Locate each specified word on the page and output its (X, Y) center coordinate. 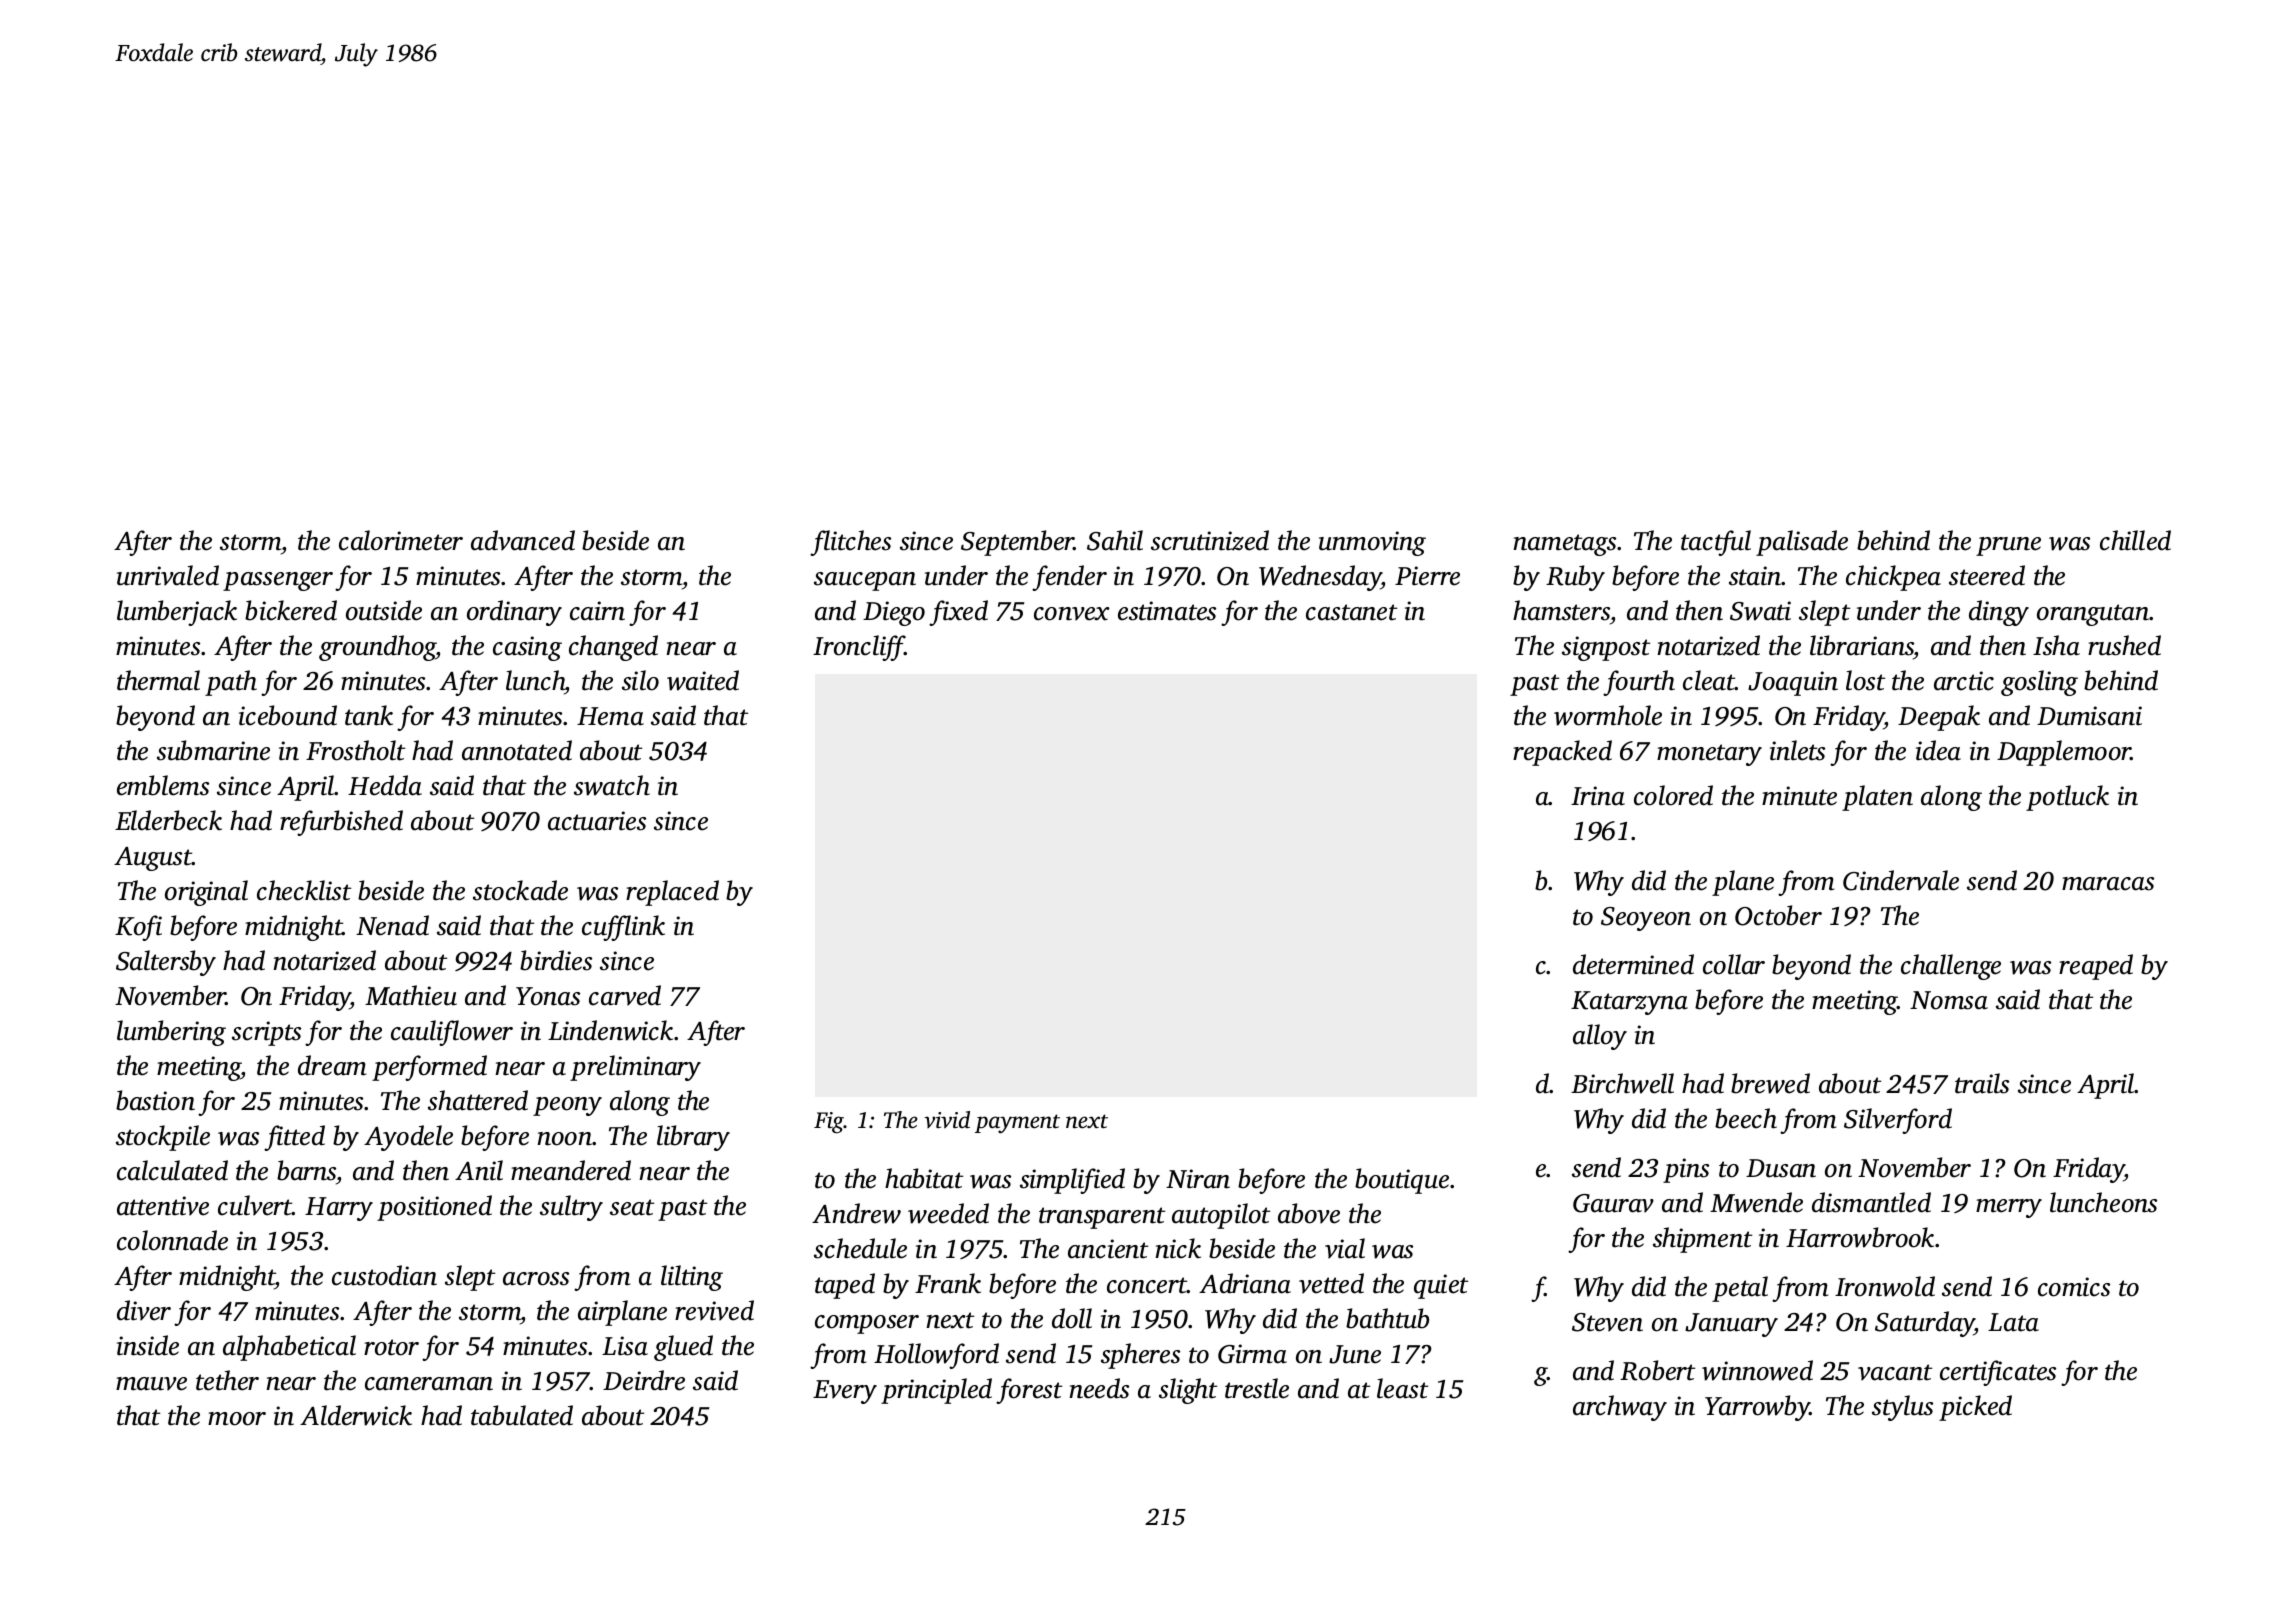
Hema (610, 716)
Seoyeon (1646, 919)
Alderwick (356, 1415)
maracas (2108, 884)
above (1309, 1213)
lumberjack (177, 613)
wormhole (1608, 715)
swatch (612, 785)
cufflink (623, 928)
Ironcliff (859, 648)
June (1355, 1354)
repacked (1562, 753)
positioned (434, 1208)
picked (1975, 1408)
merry (2009, 1208)
